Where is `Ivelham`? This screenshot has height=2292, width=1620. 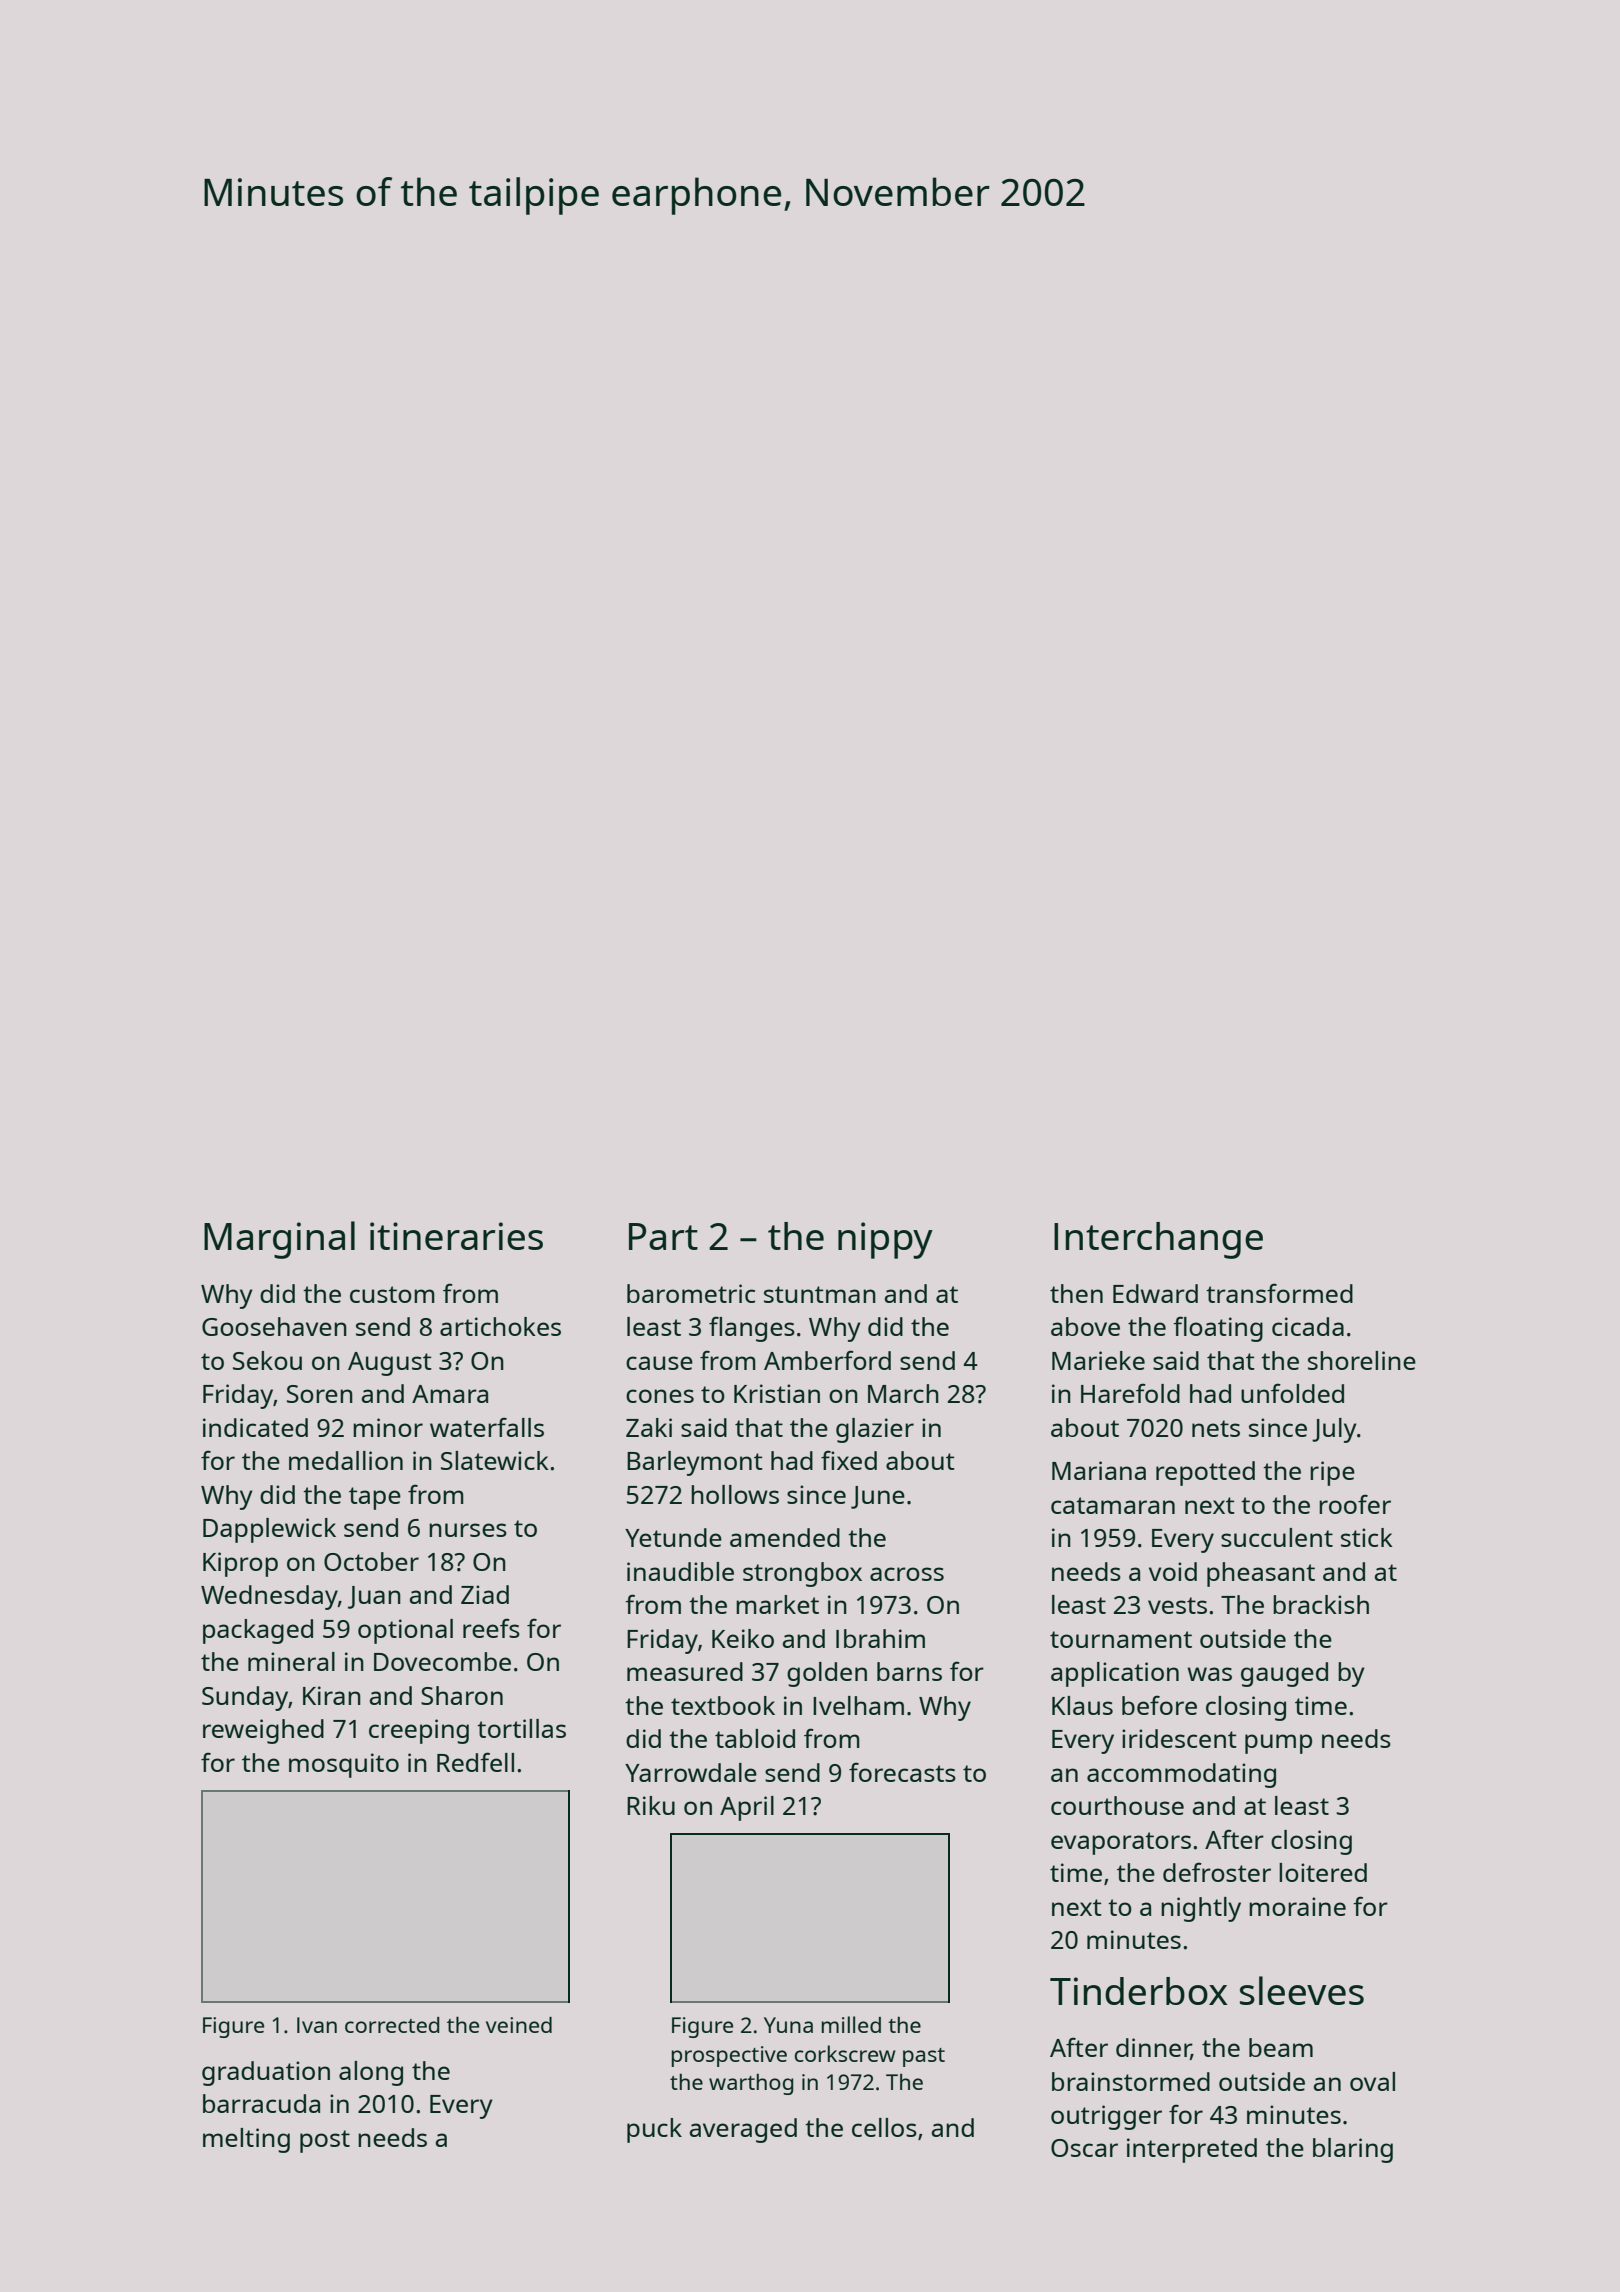 Ivelham is located at coordinates (858, 1705).
